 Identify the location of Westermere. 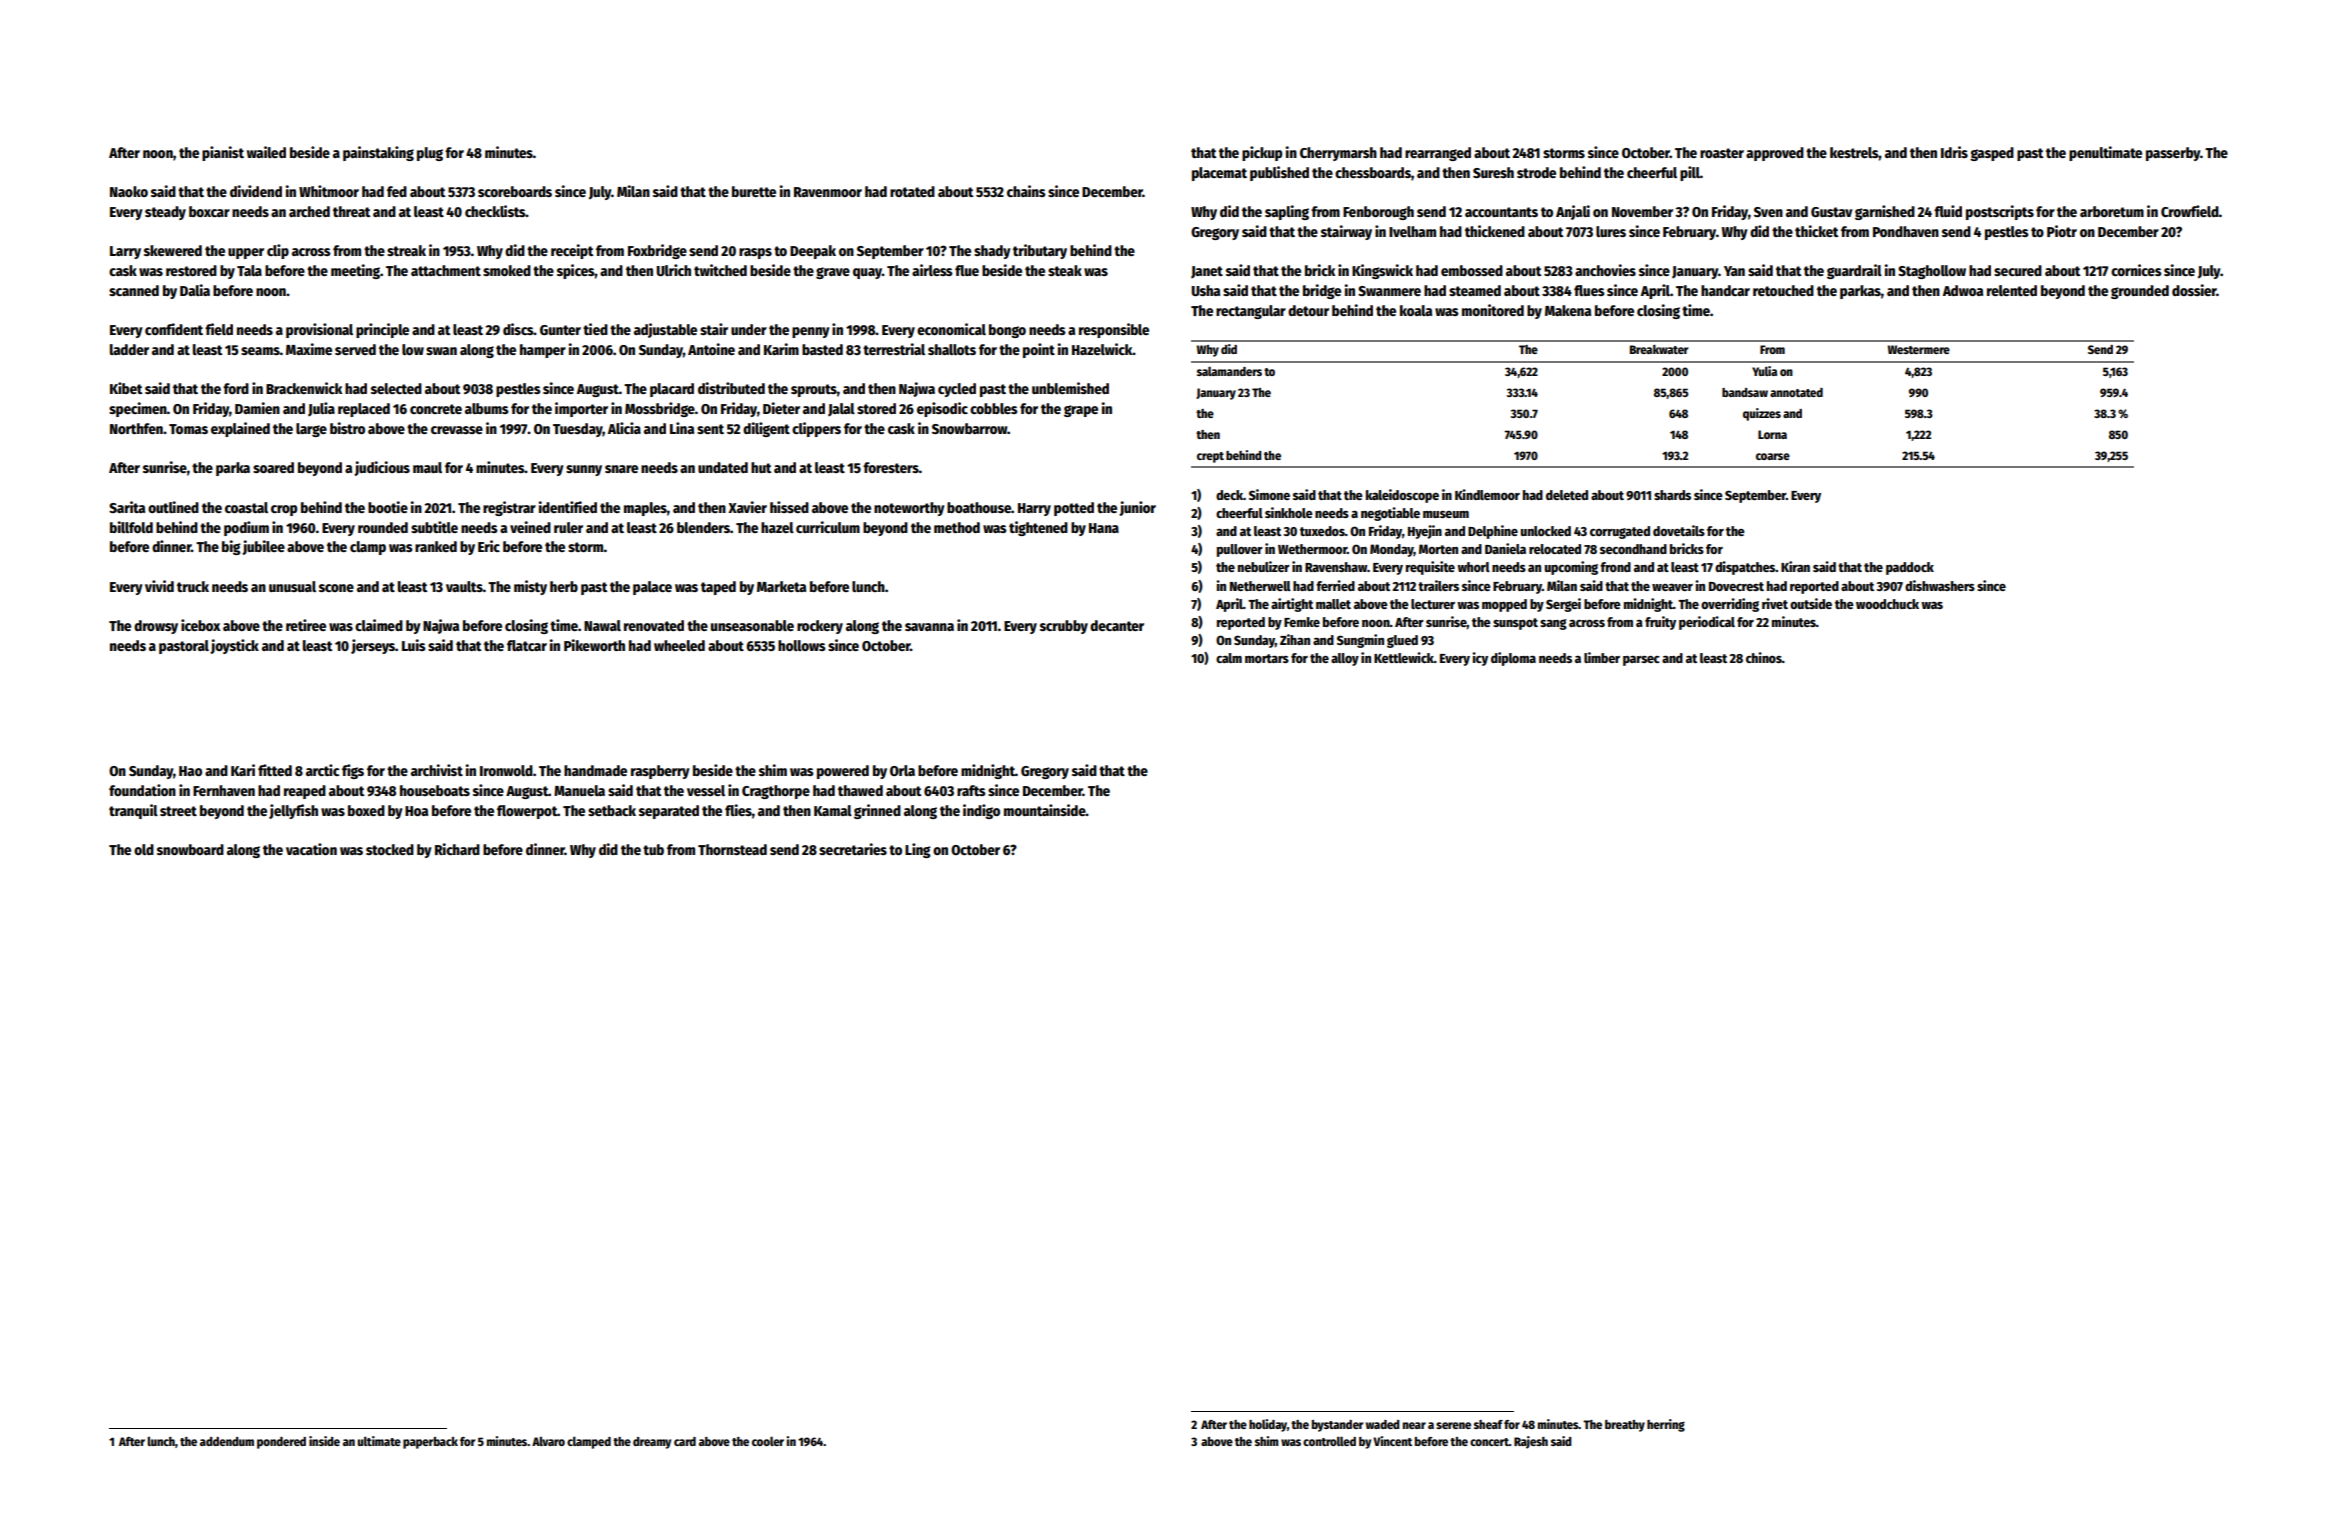
(1918, 349).
